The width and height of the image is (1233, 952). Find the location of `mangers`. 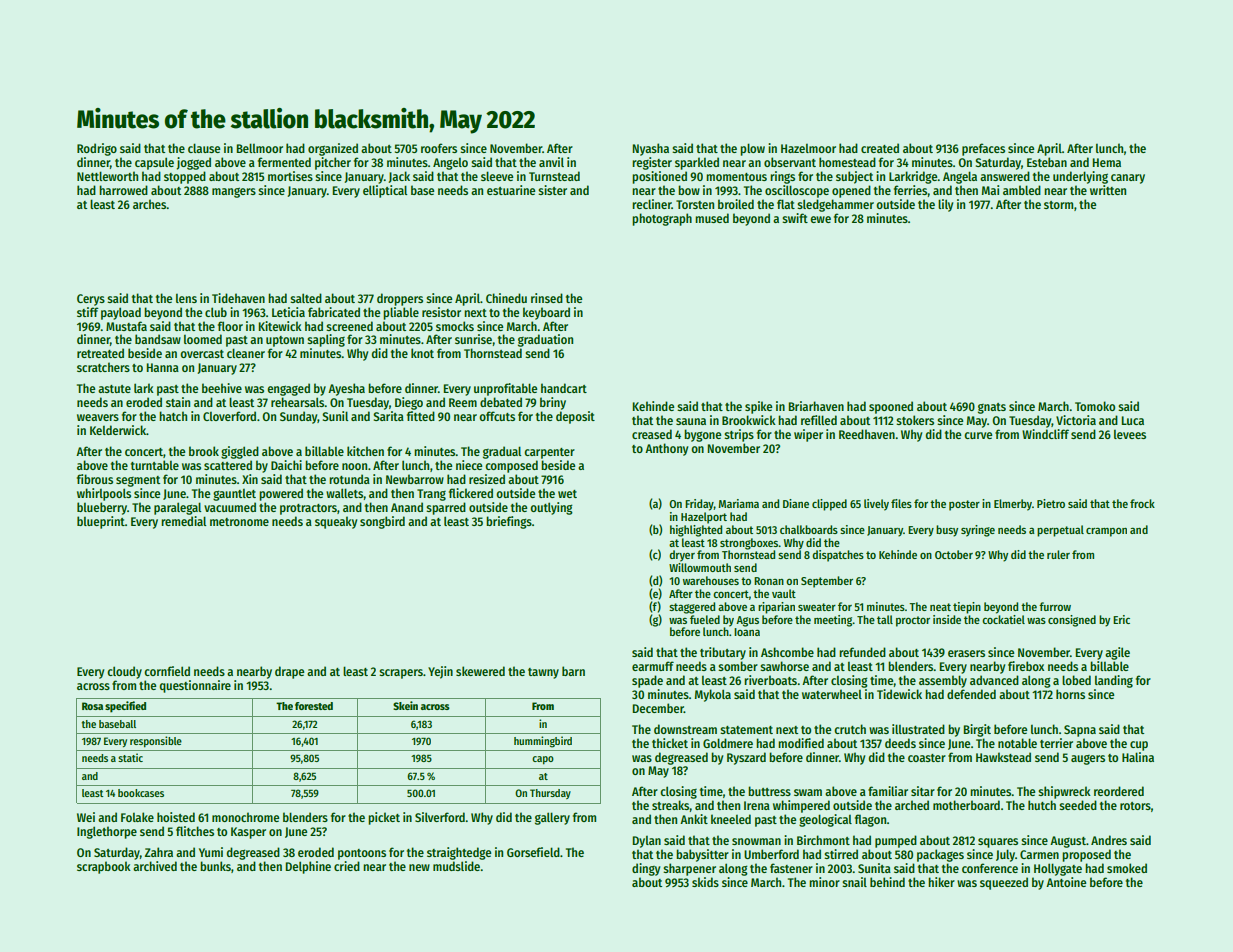

mangers is located at coordinates (234, 192).
